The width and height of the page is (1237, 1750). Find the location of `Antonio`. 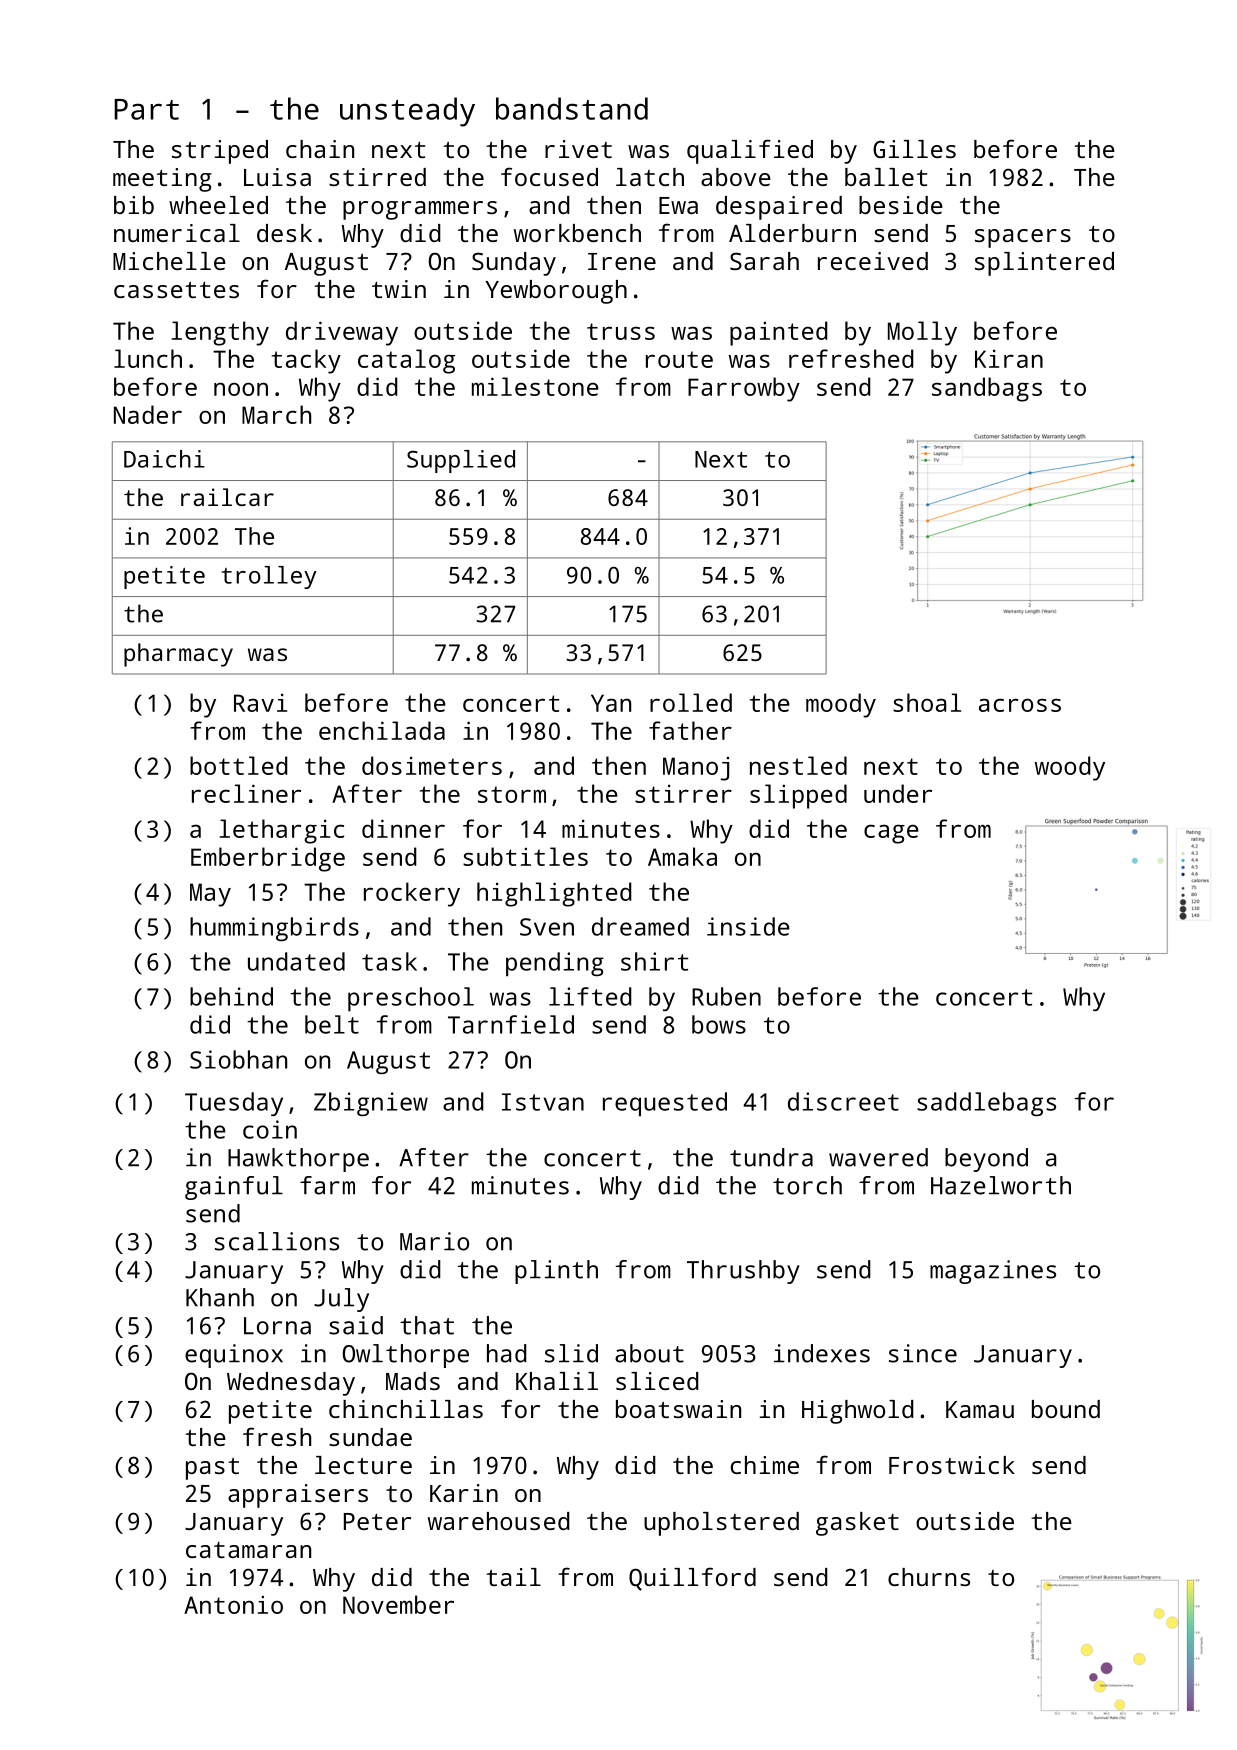

Antonio is located at coordinates (233, 1604).
